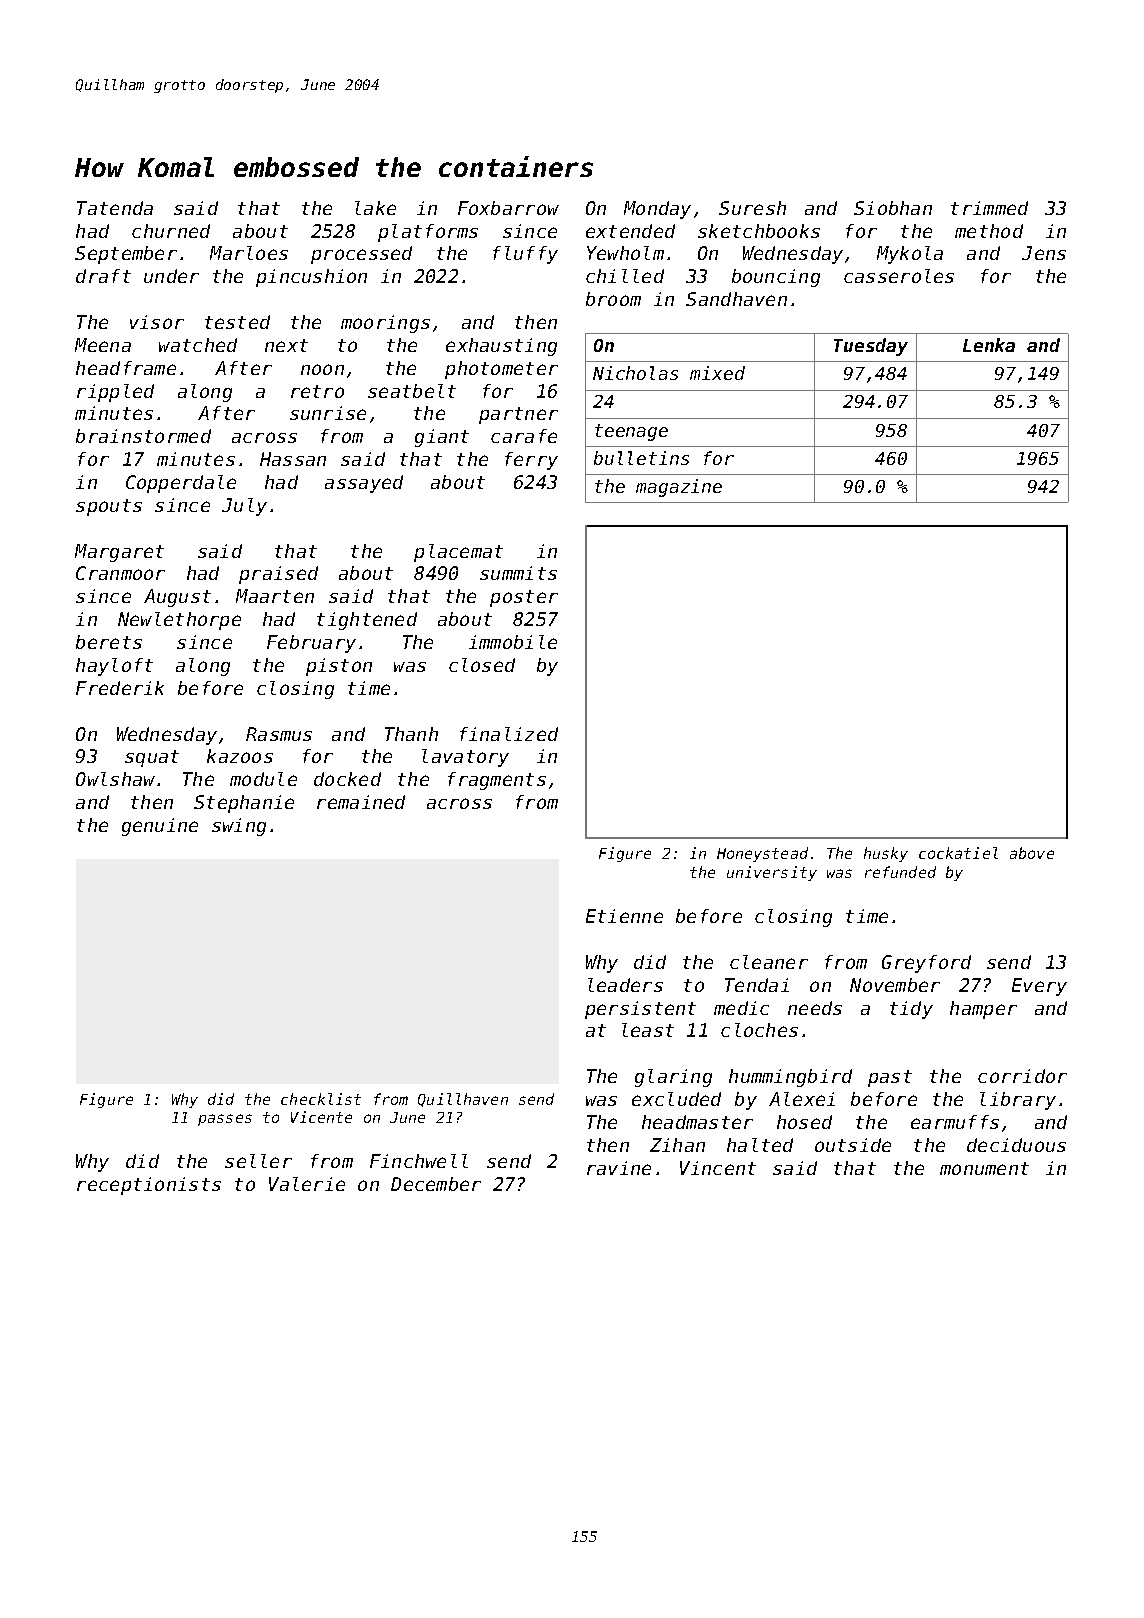 Image resolution: width=1144 pixels, height=1618 pixels. I want to click on passes, so click(225, 1120).
